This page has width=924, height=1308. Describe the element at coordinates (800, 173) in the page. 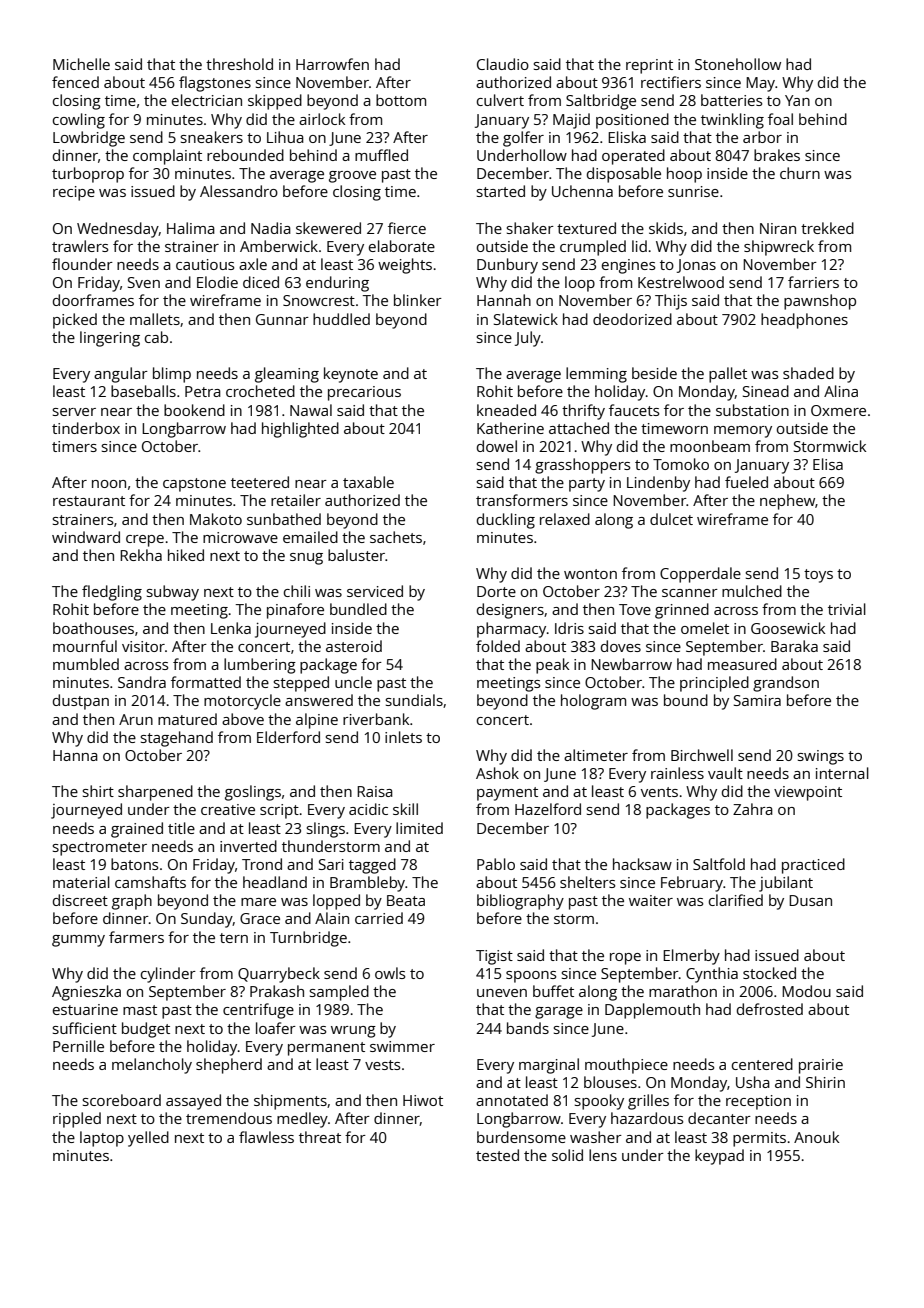

I see `churn` at that location.
